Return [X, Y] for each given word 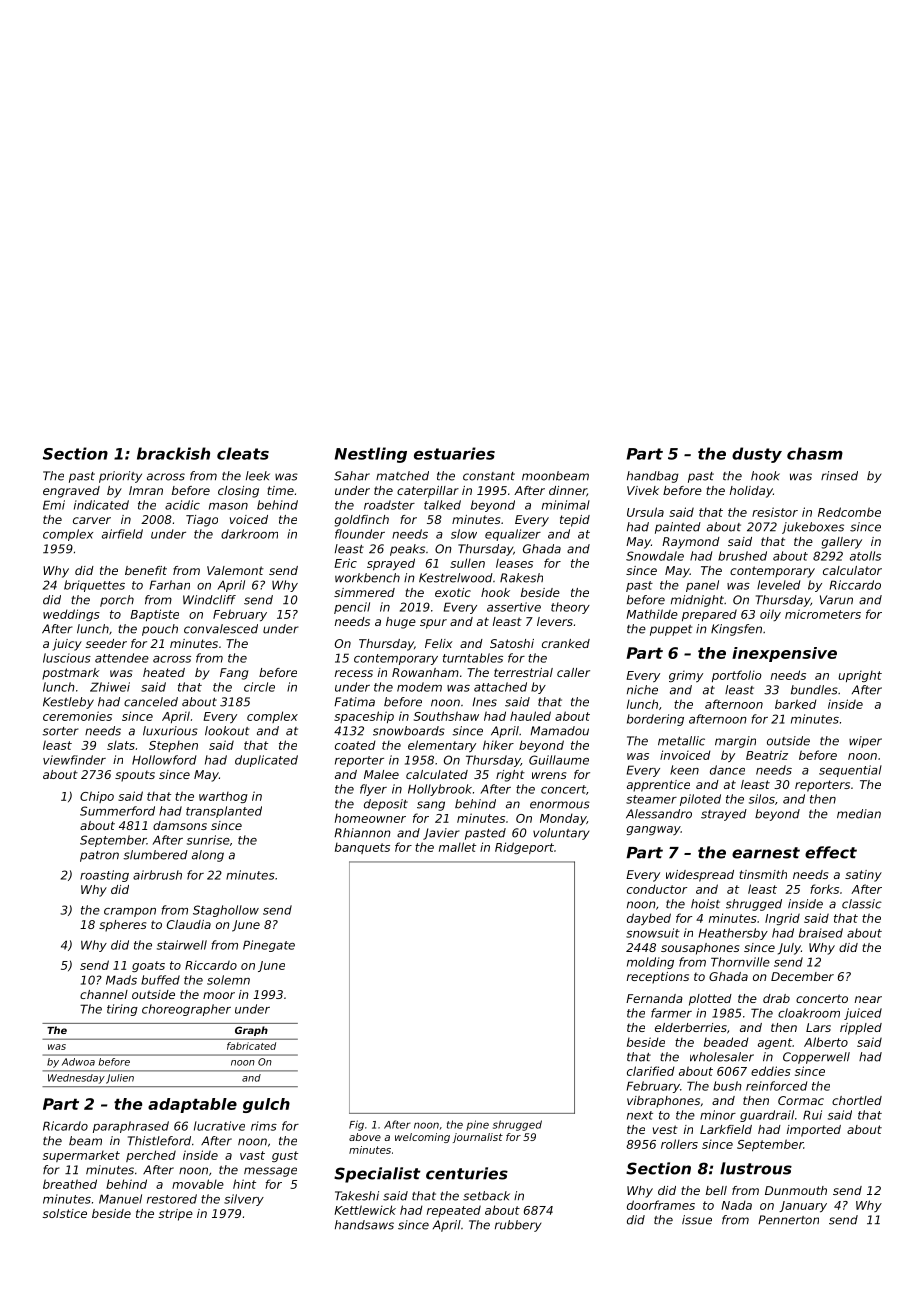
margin [735, 742]
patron [99, 856]
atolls [865, 556]
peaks [407, 550]
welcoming [422, 1138]
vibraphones [663, 1102]
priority [120, 477]
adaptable [192, 1105]
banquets [362, 848]
